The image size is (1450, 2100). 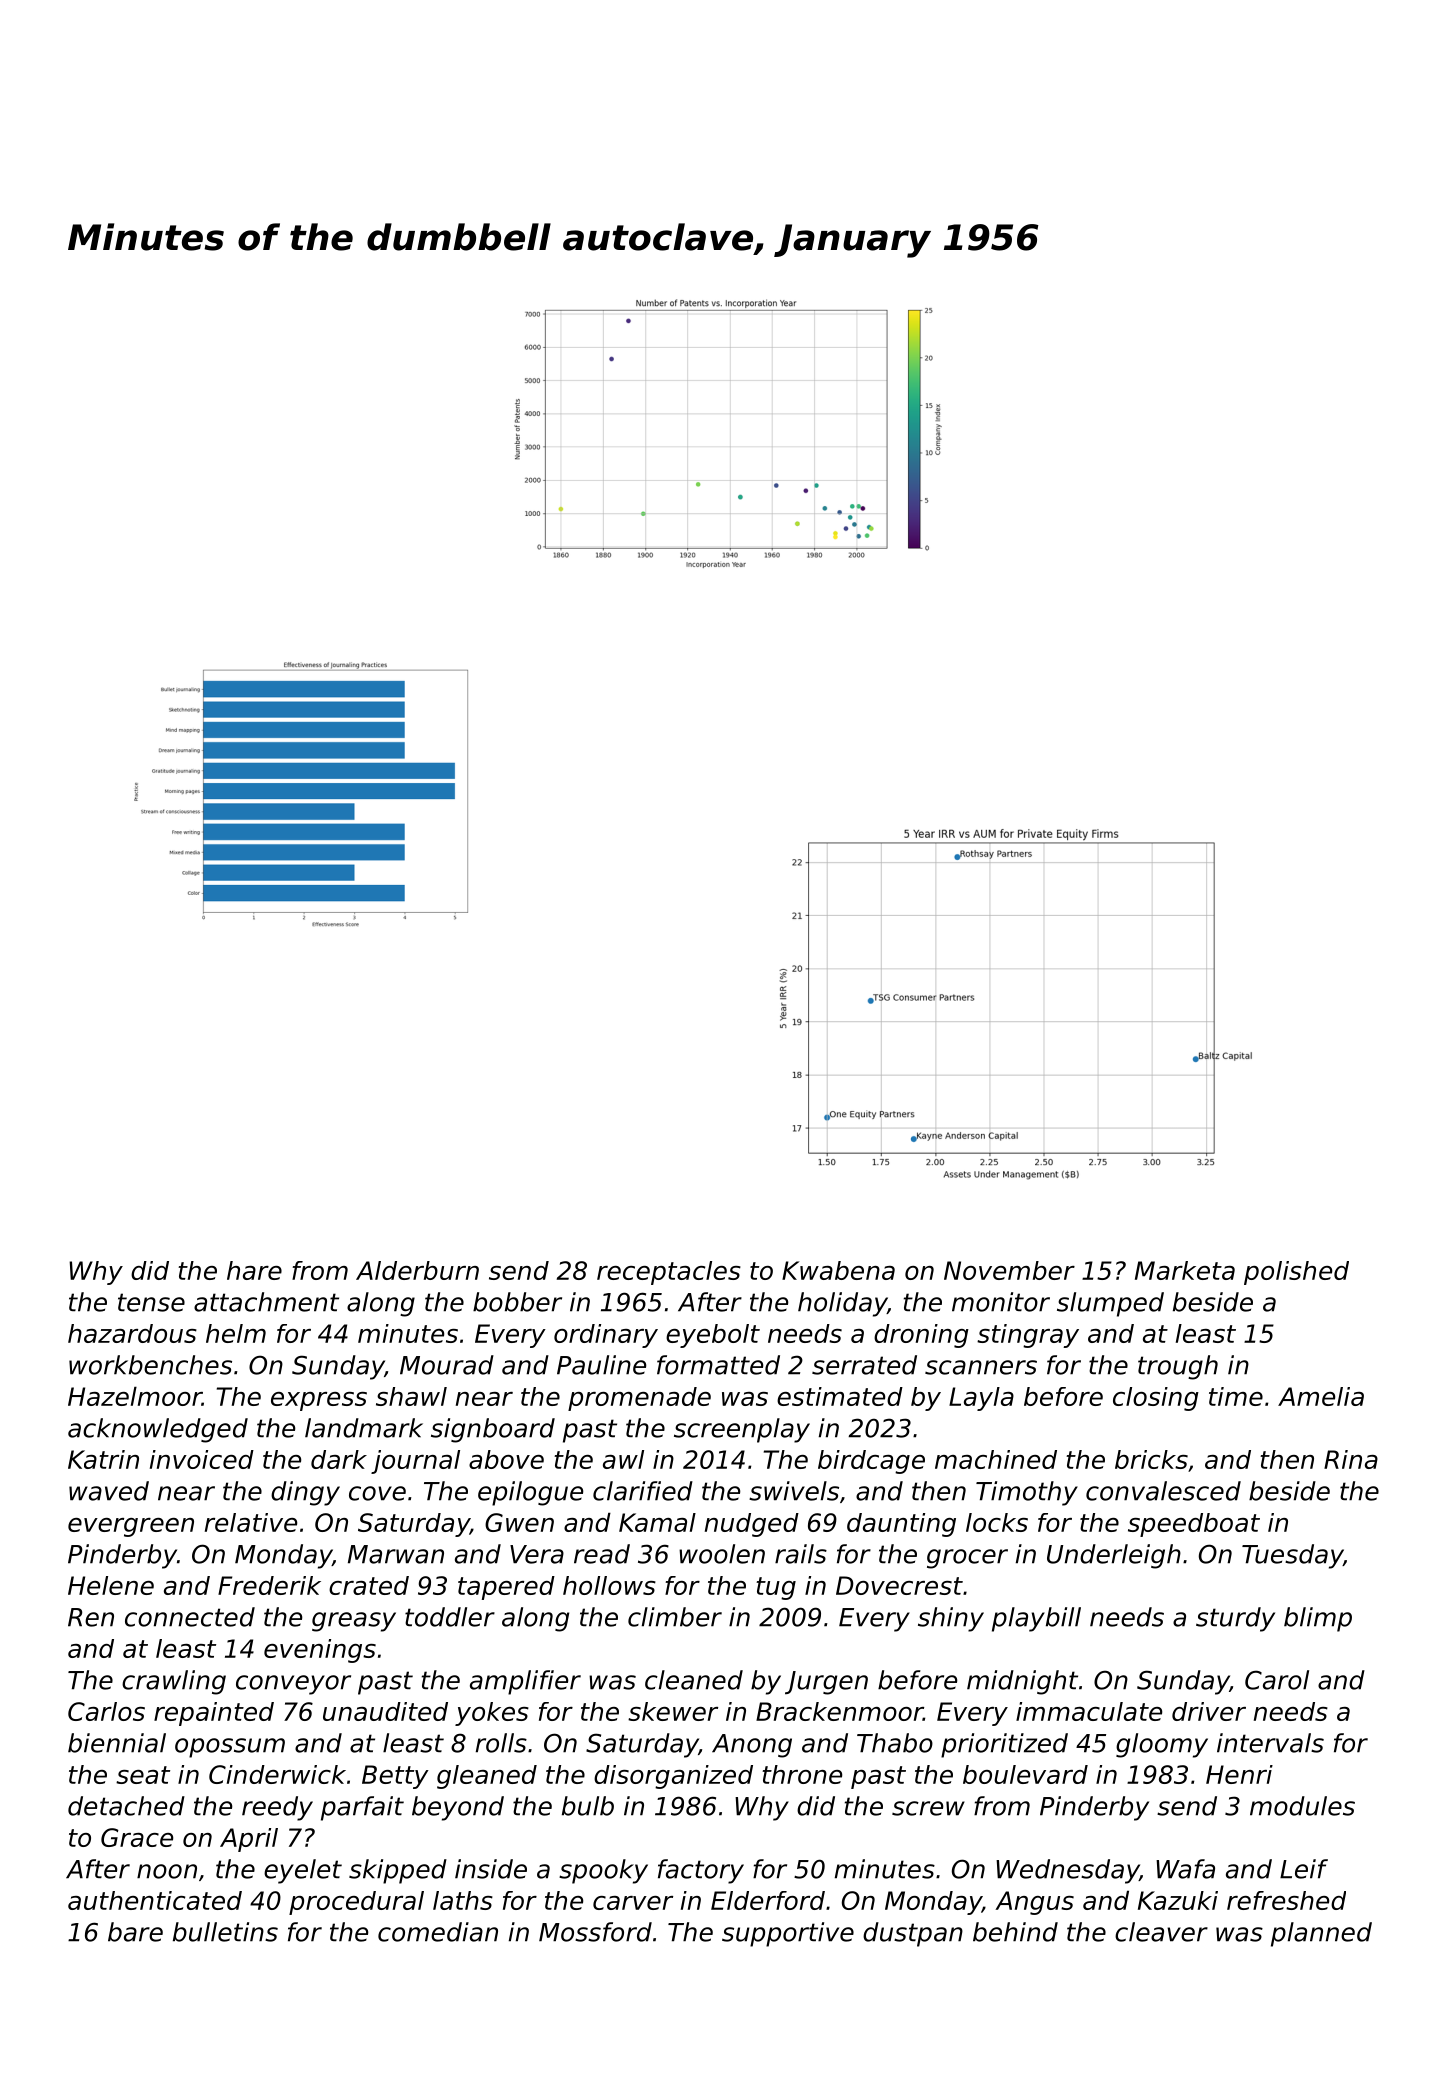 What do you see at coordinates (1235, 1619) in the page?
I see `sturdy` at bounding box center [1235, 1619].
